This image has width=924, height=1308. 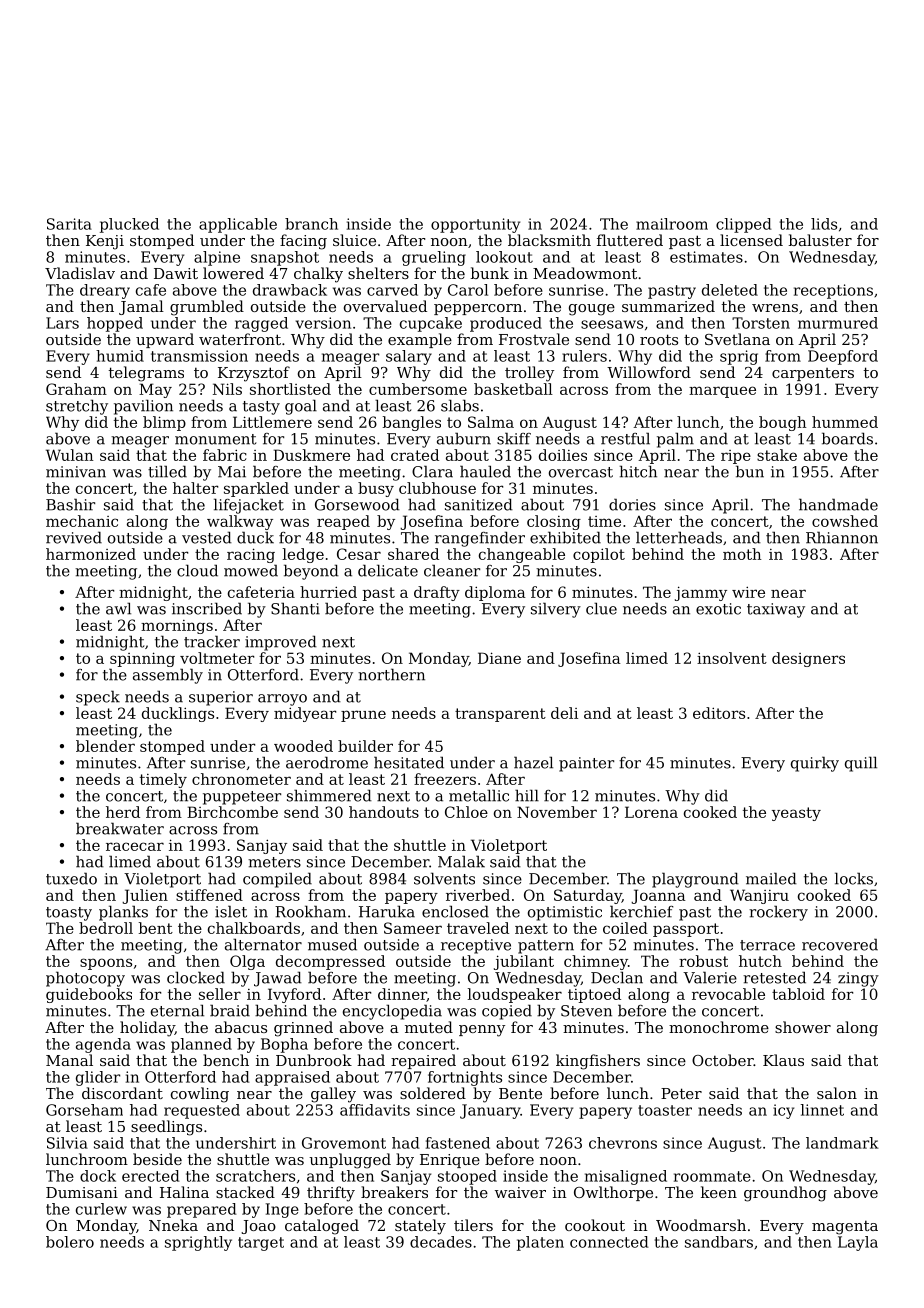 I want to click on stretchy, so click(x=77, y=407).
